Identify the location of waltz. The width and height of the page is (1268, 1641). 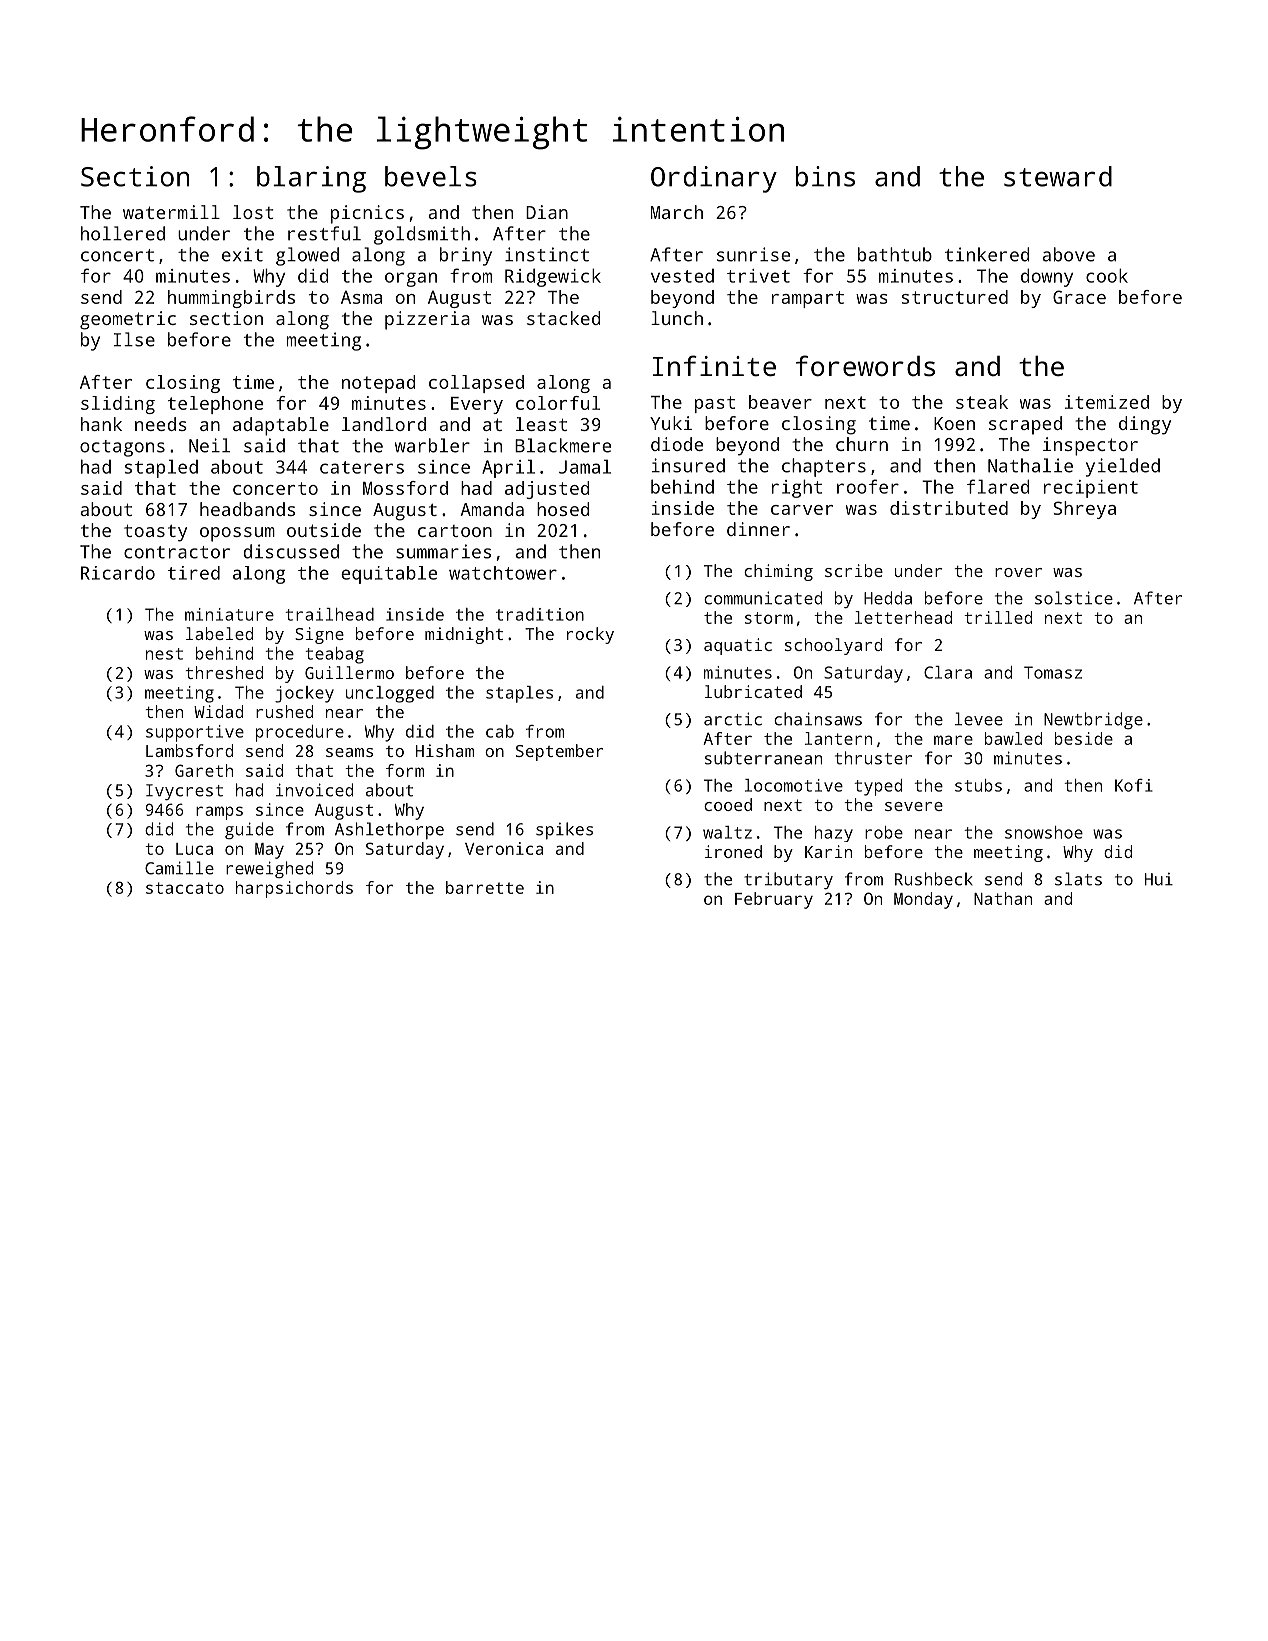
(727, 832).
